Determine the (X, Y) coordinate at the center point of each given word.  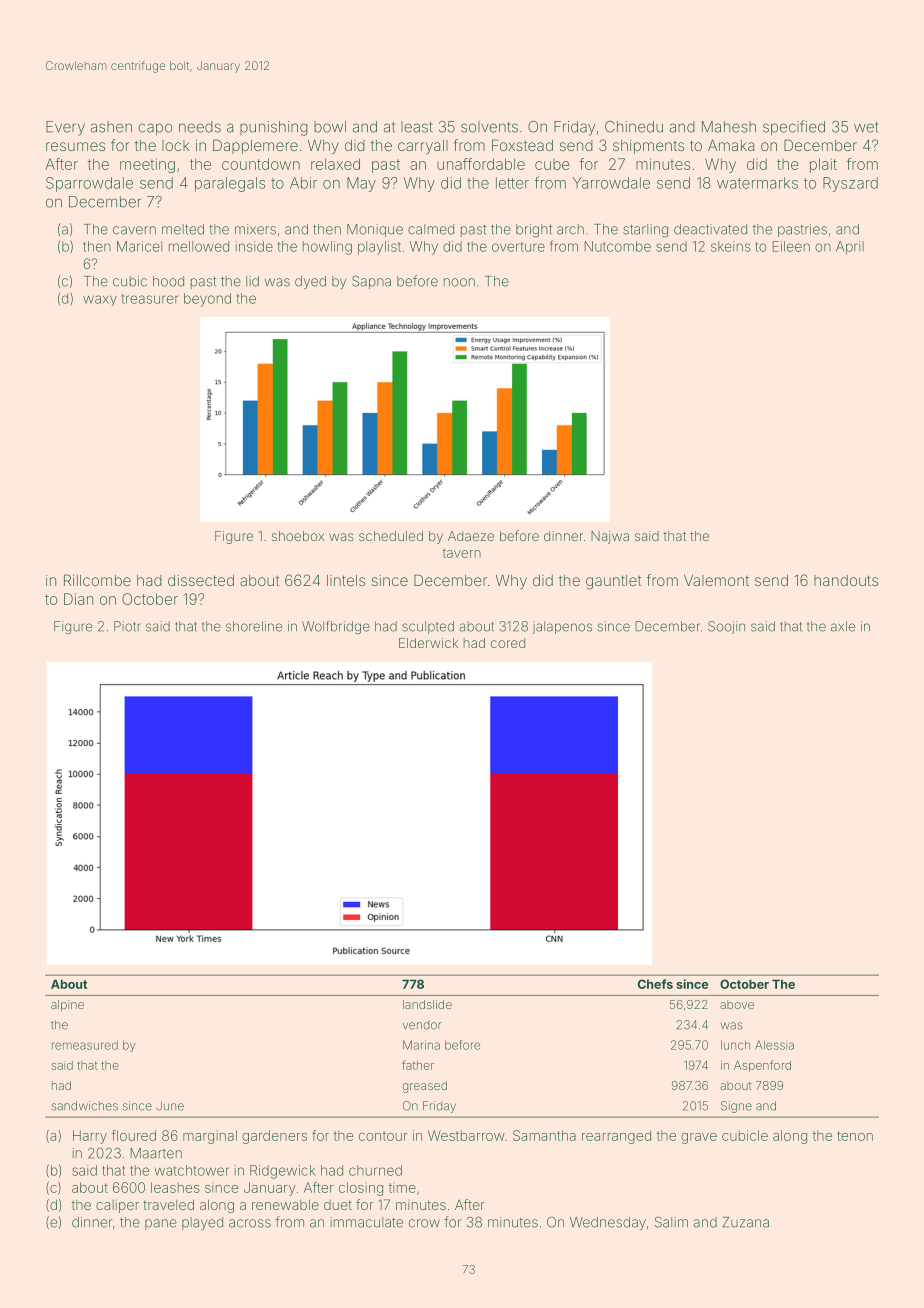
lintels (346, 580)
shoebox (298, 536)
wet (866, 127)
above (737, 1004)
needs (200, 127)
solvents (489, 127)
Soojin (726, 627)
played (202, 1223)
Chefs (655, 984)
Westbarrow (466, 1135)
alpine (67, 1006)
